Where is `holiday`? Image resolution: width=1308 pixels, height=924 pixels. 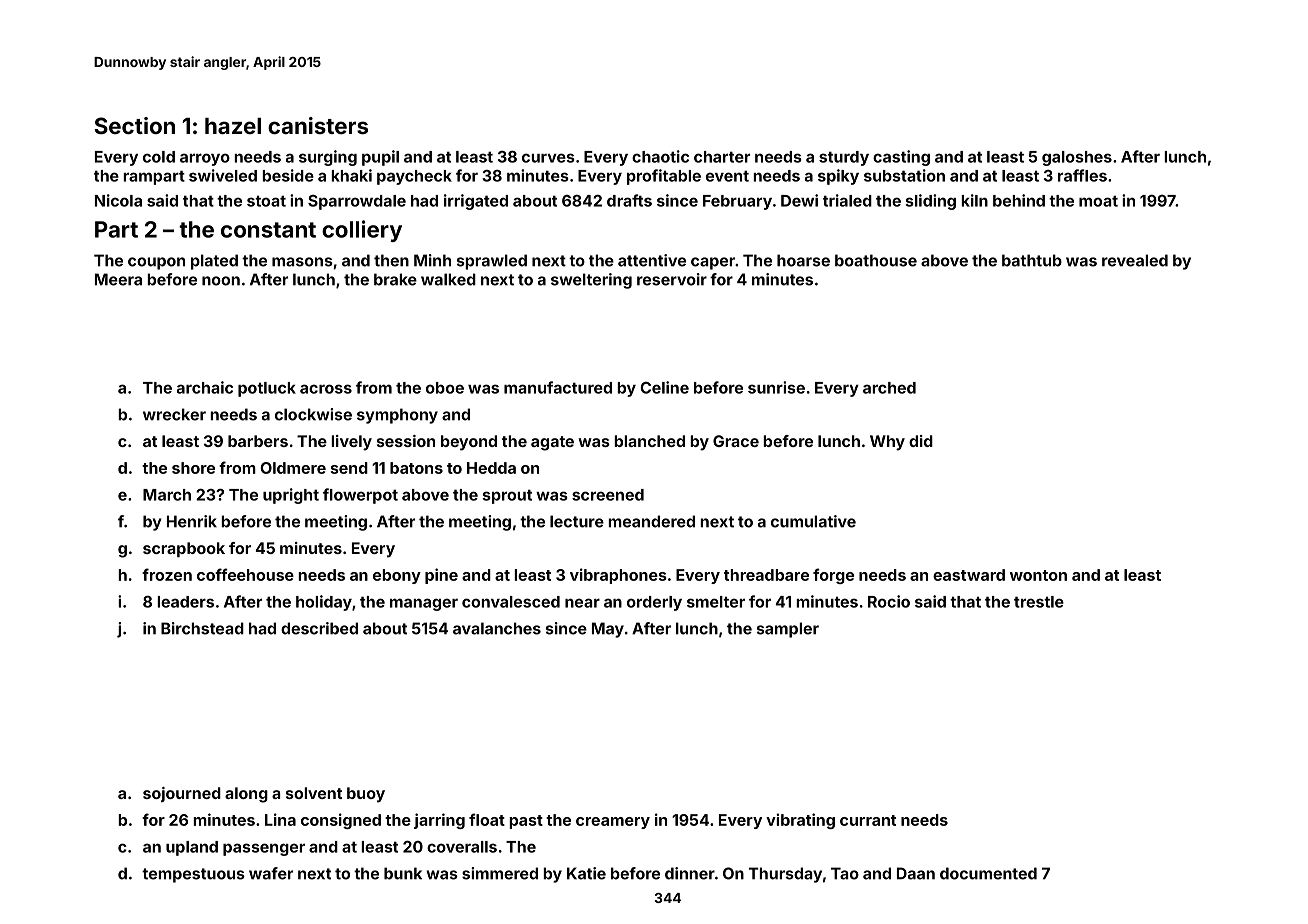 holiday is located at coordinates (324, 603).
